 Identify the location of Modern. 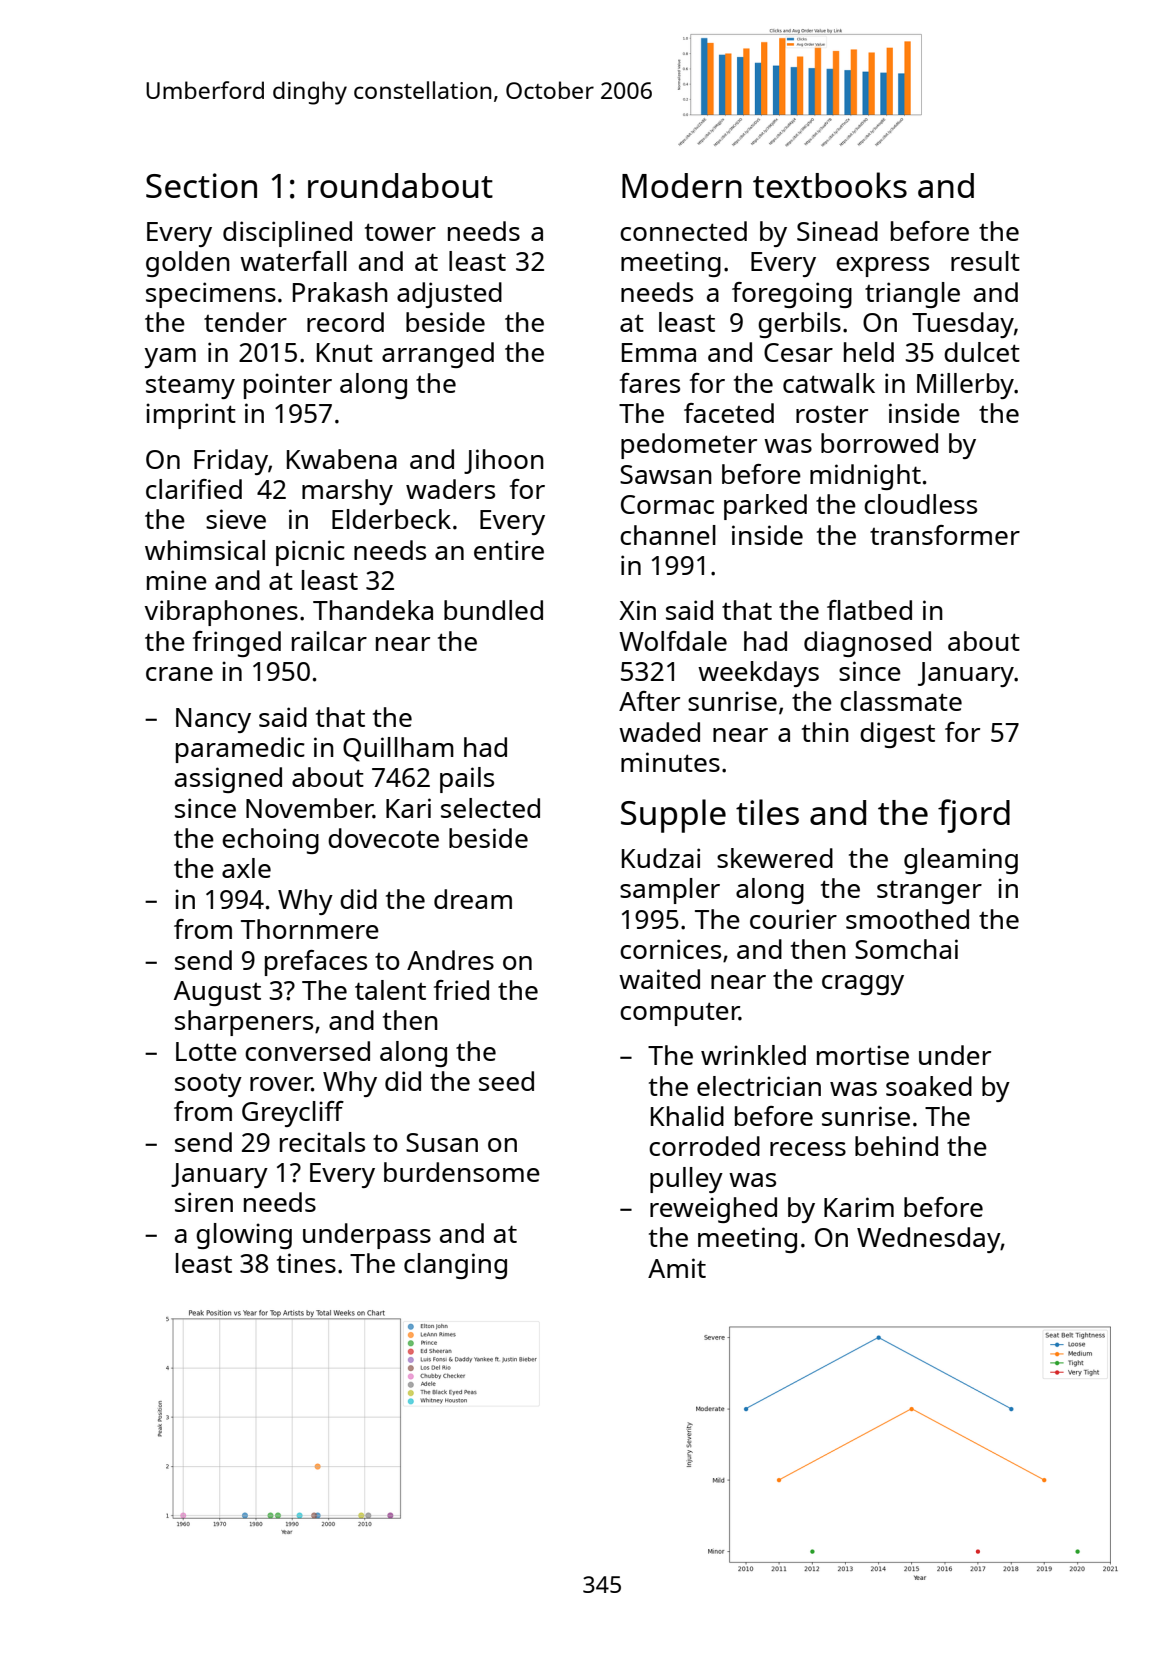
(682, 185).
